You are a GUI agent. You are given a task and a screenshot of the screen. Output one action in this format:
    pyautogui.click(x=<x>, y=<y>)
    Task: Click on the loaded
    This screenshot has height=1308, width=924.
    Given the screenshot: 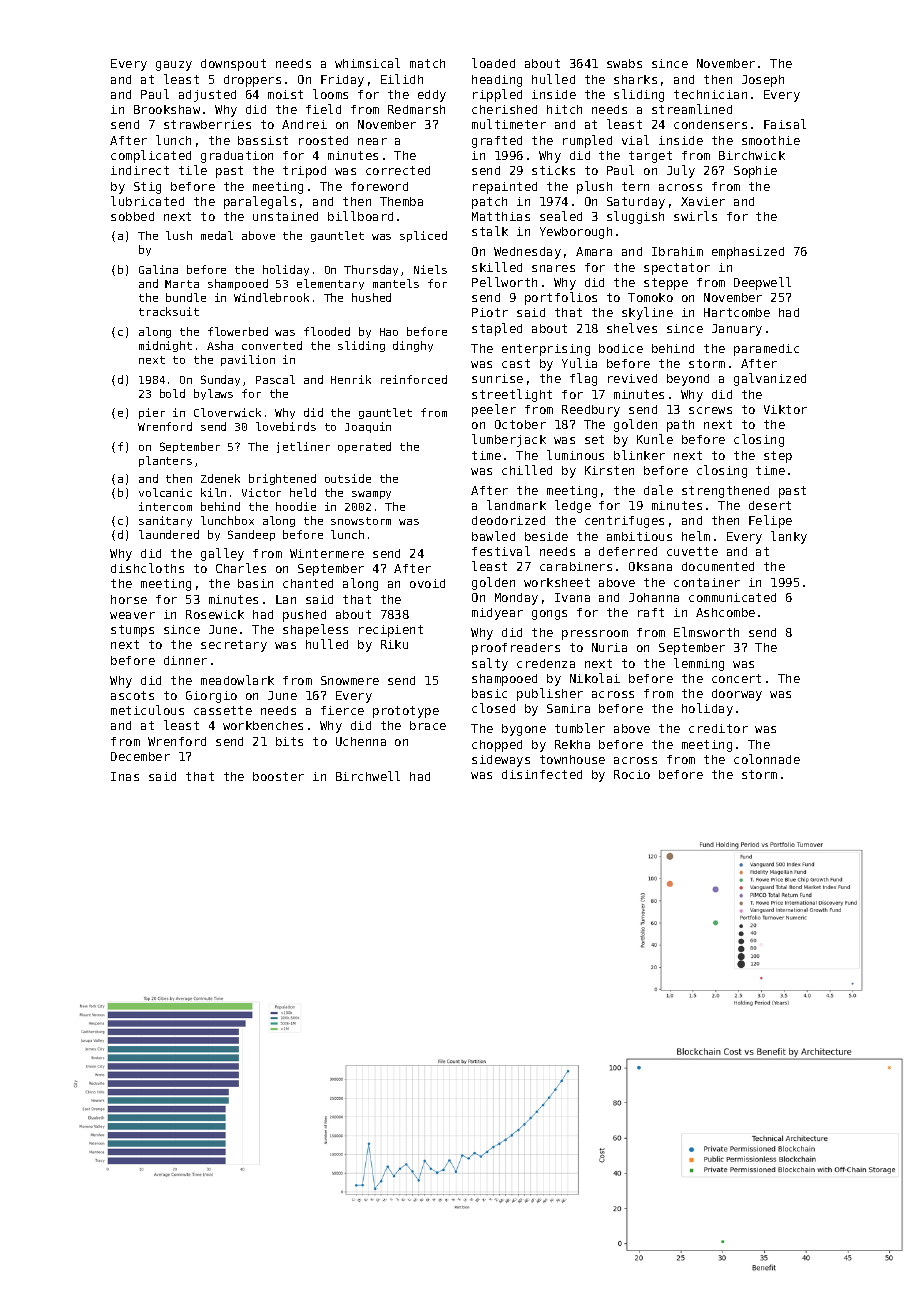 What is the action you would take?
    pyautogui.click(x=493, y=63)
